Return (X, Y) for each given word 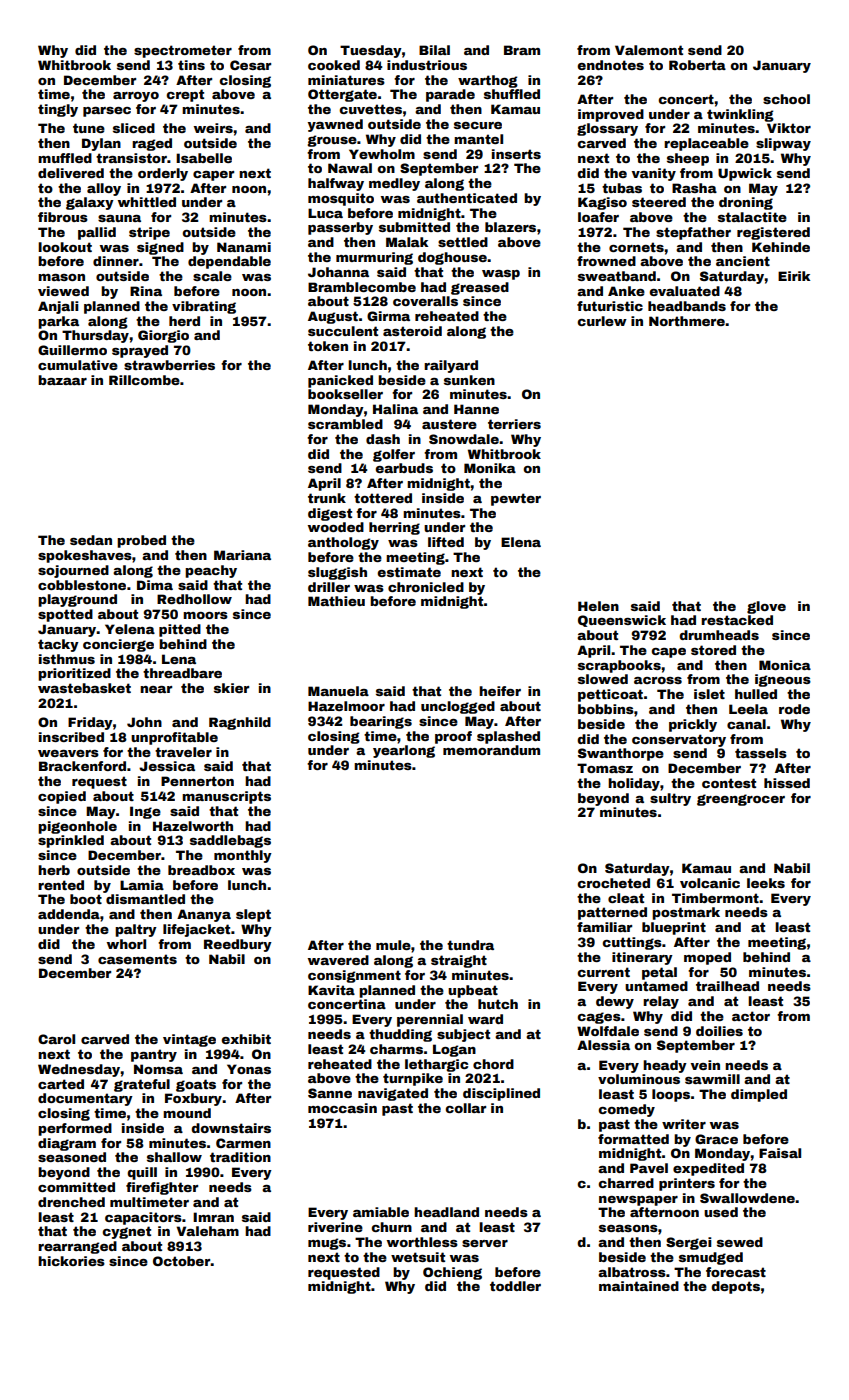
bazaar (62, 380)
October (182, 1261)
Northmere (687, 321)
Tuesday (371, 51)
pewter (516, 499)
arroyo (136, 97)
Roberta (697, 65)
